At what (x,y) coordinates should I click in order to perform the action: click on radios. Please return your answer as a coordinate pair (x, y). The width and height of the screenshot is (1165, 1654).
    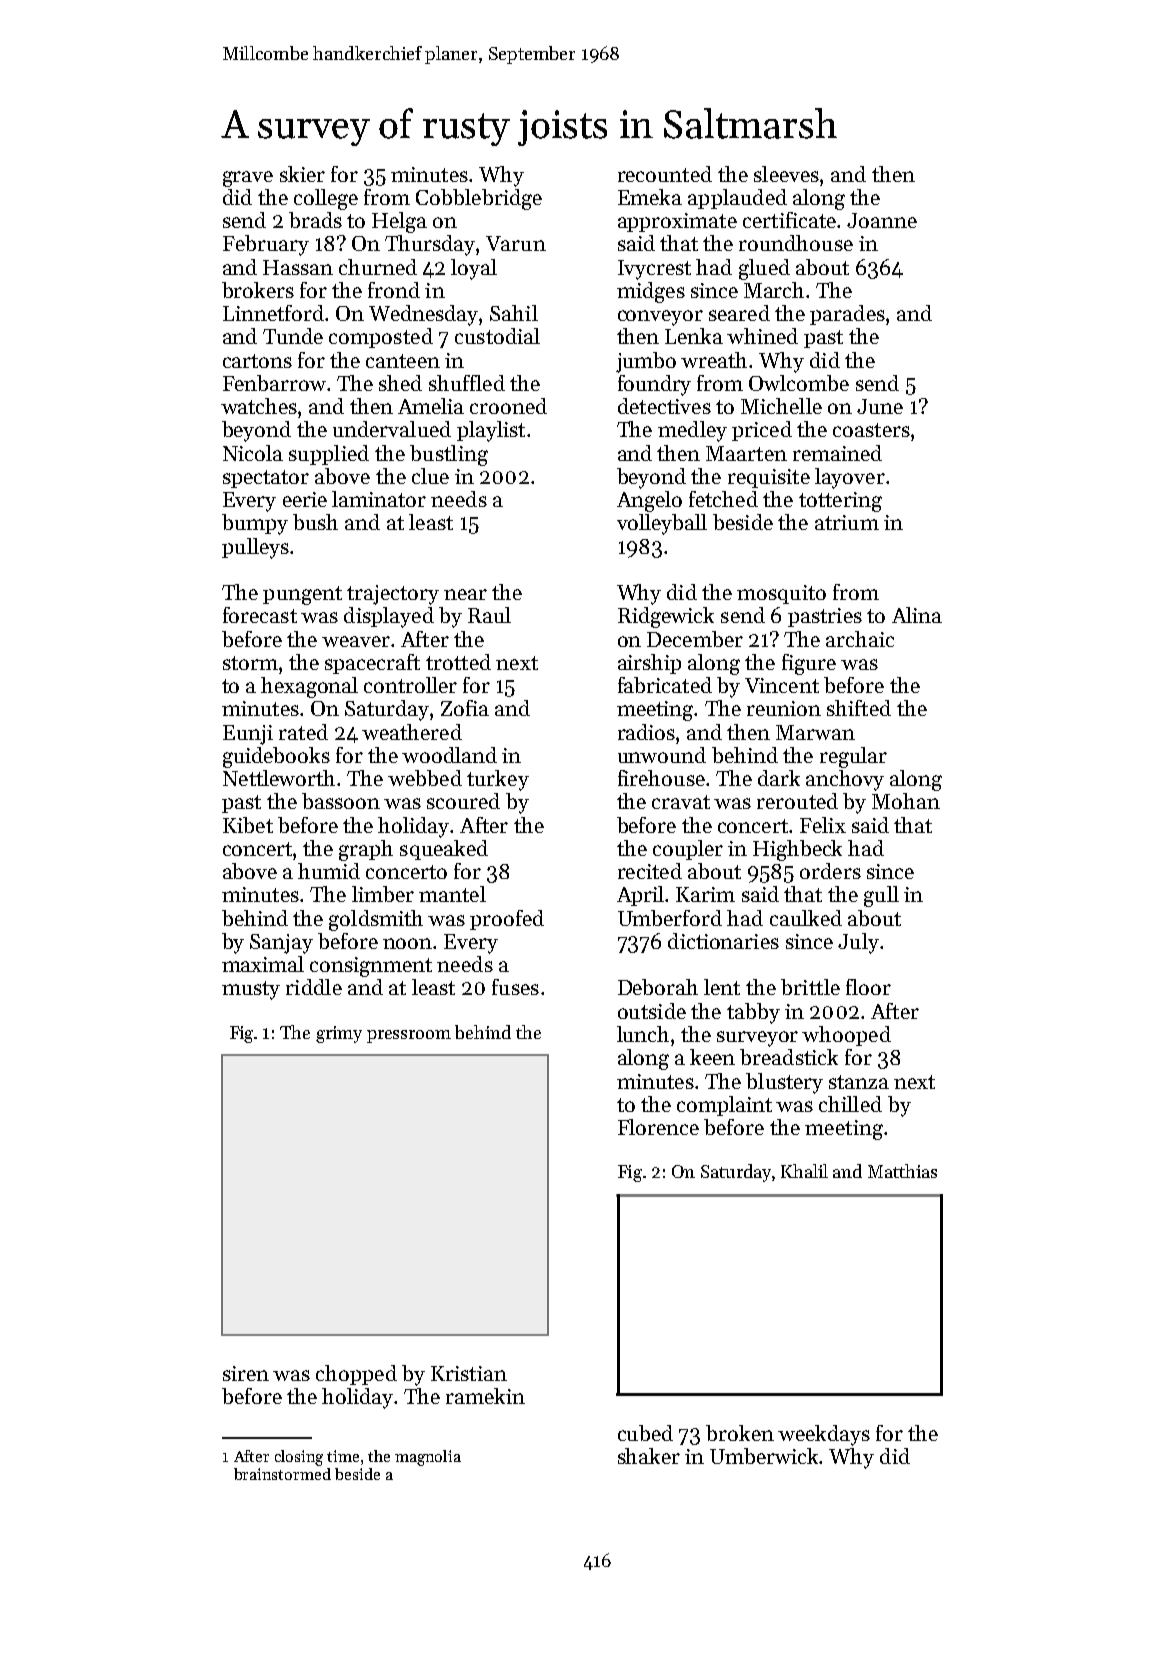
    Looking at the image, I should click on (646, 732).
